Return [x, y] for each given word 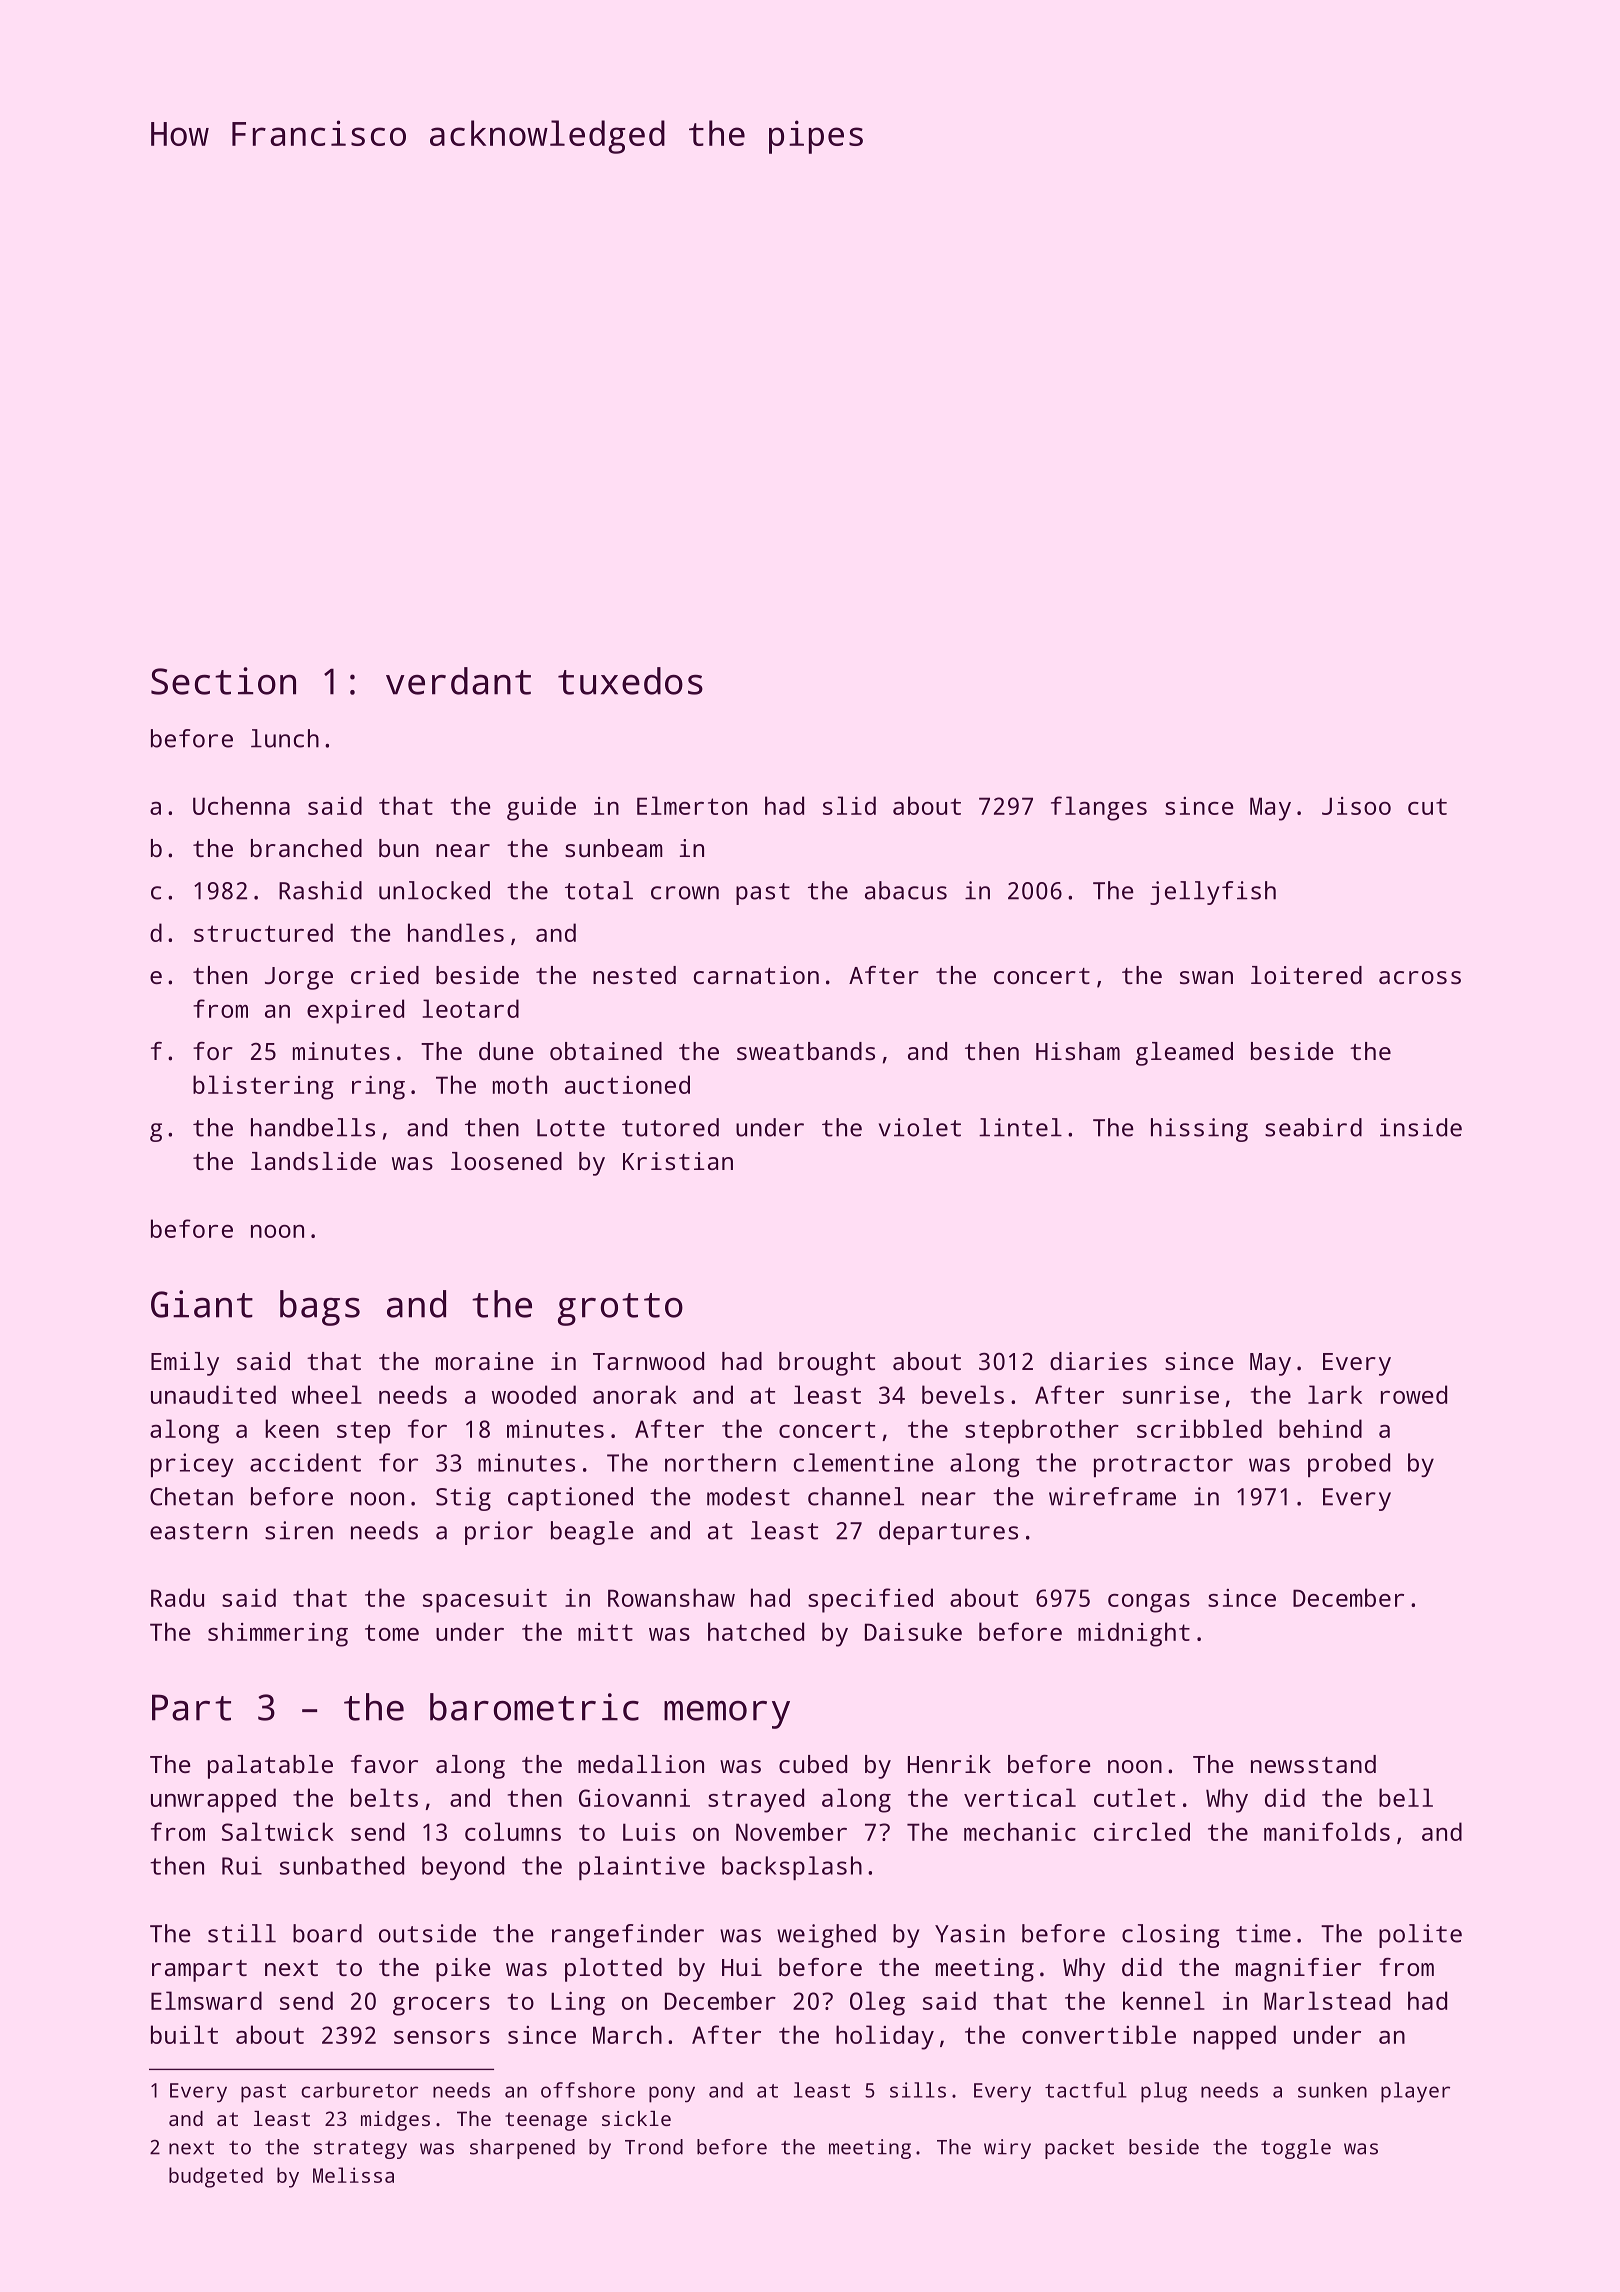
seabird [1313, 1127]
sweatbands [806, 1051]
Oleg [877, 2003]
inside [1421, 1127]
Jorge [299, 978]
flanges [1099, 808]
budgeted [216, 2177]
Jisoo [1356, 806]
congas [1149, 1603]
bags [320, 1308]
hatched [756, 1631]
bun [399, 848]
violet [920, 1127]
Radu [177, 1597]
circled [1142, 1831]
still [242, 1933]
